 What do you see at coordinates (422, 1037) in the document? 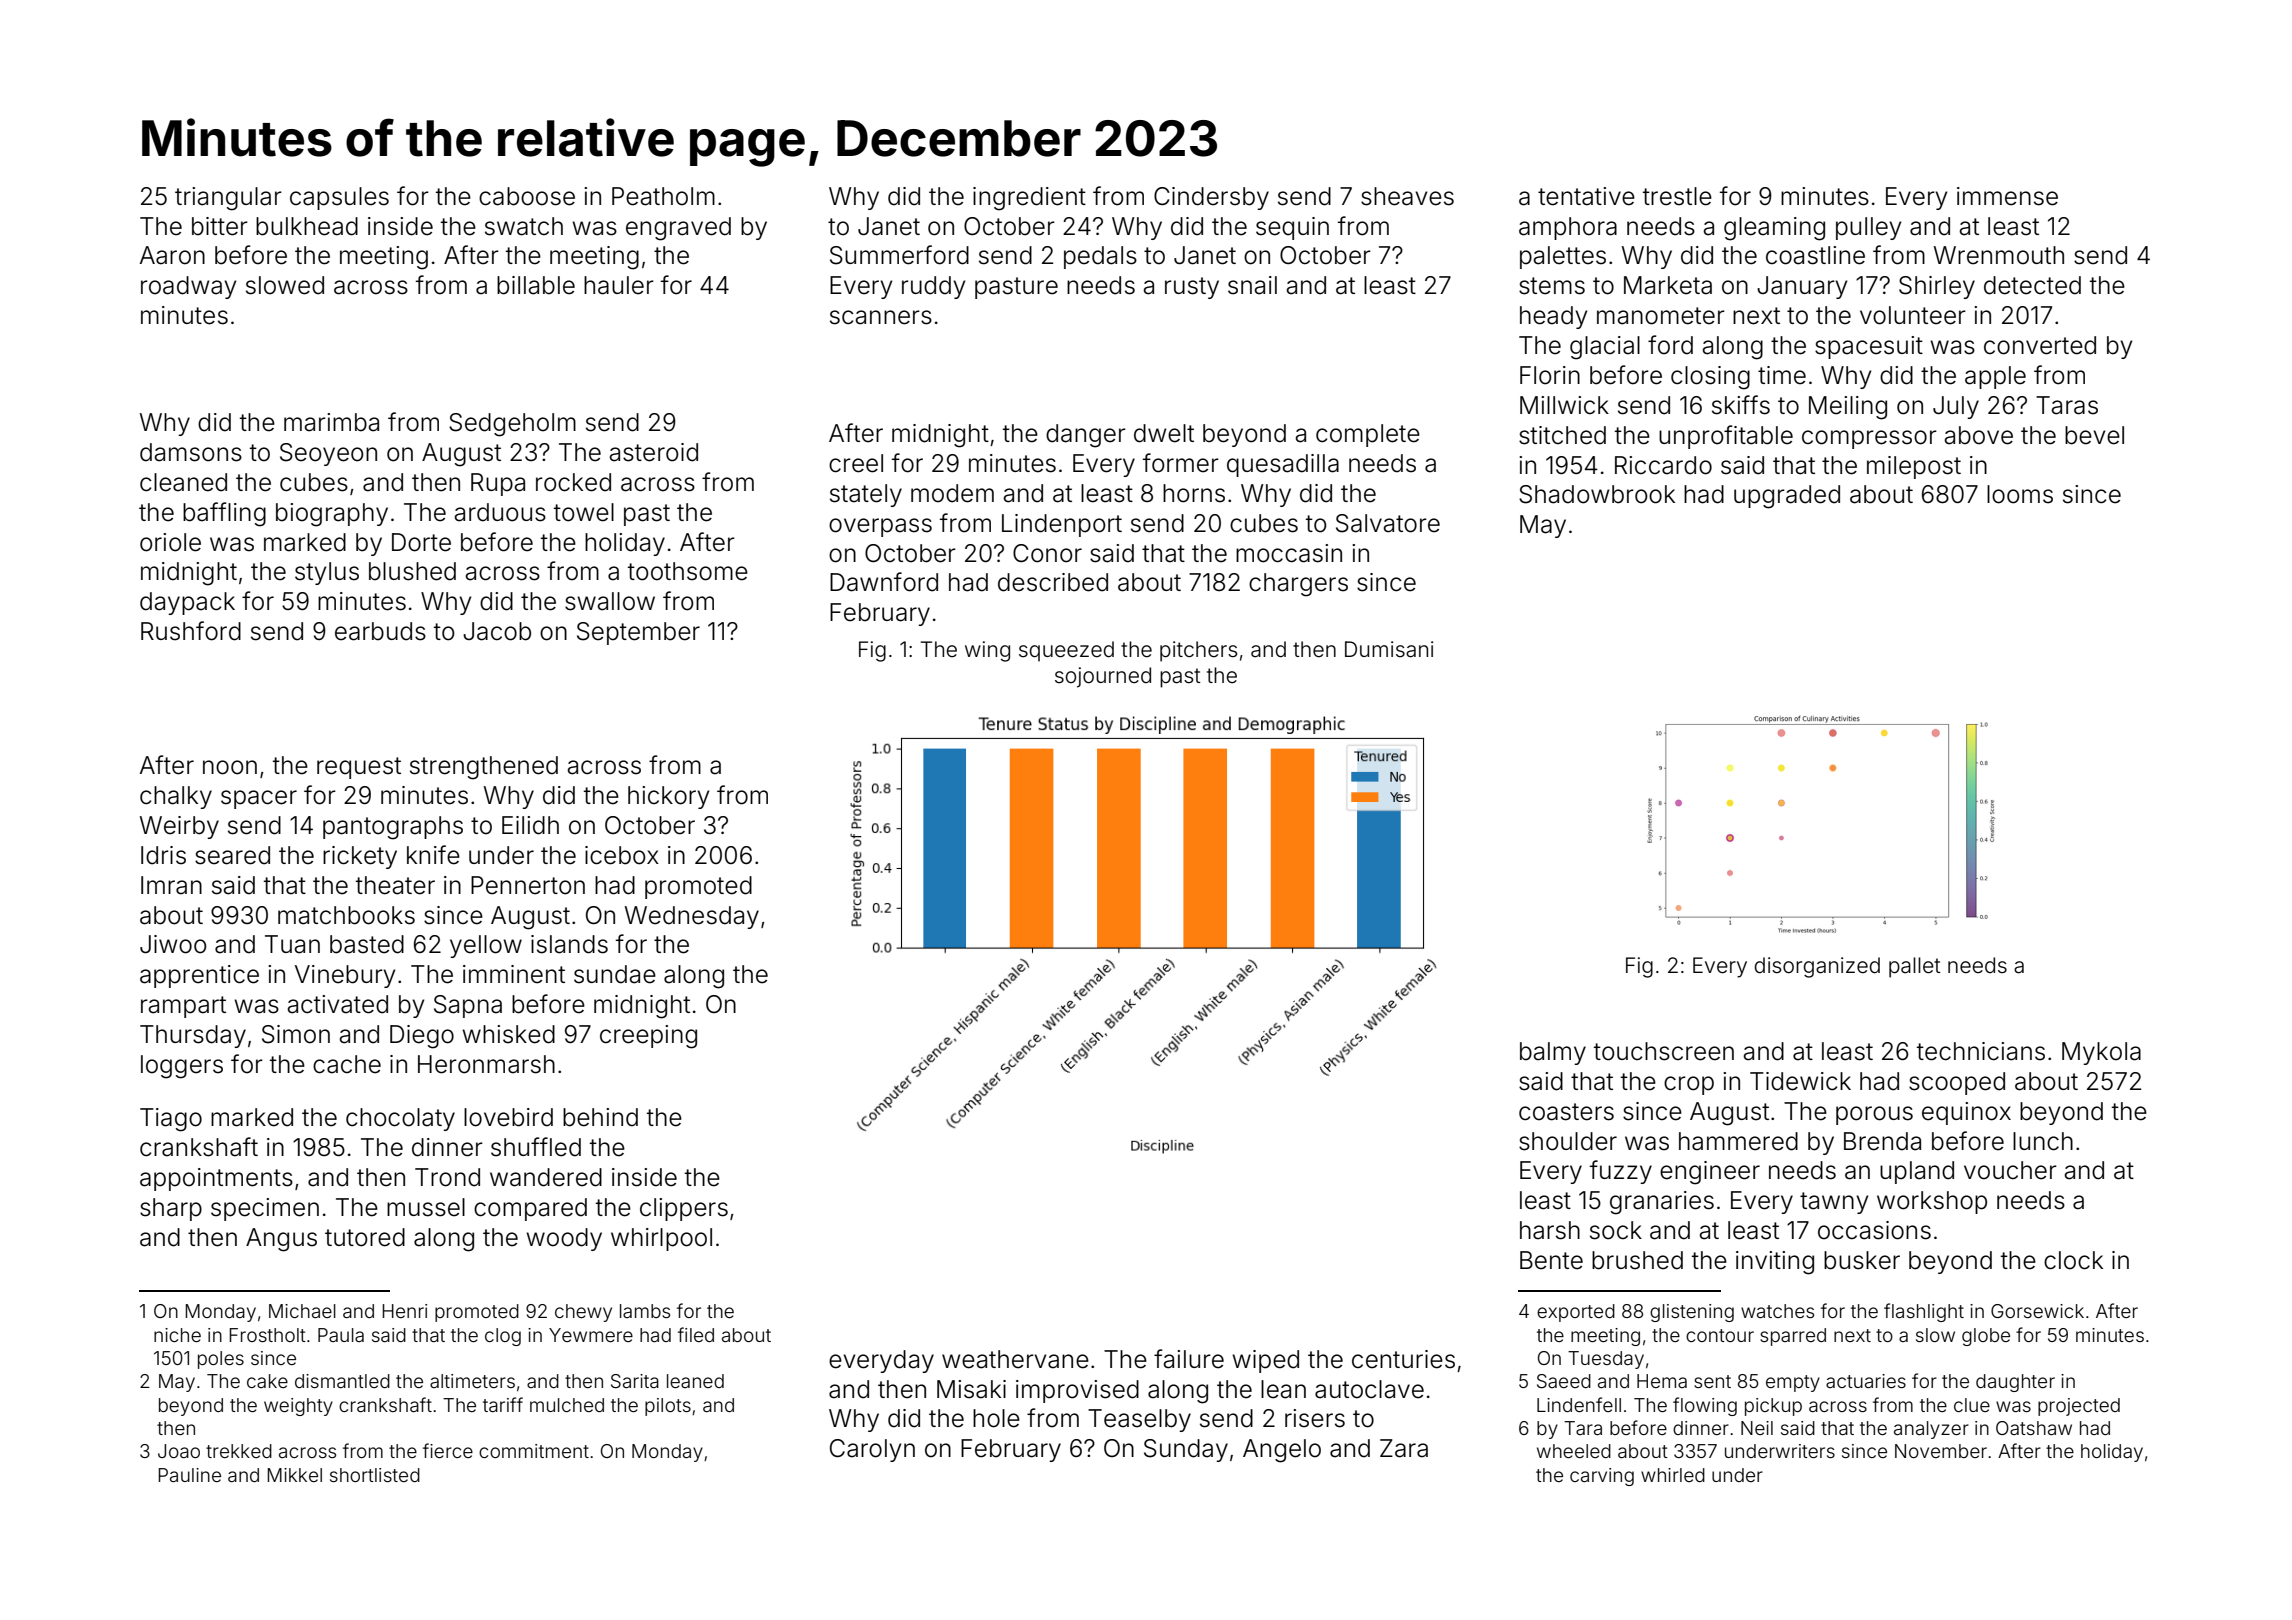
I see `Diego` at bounding box center [422, 1037].
